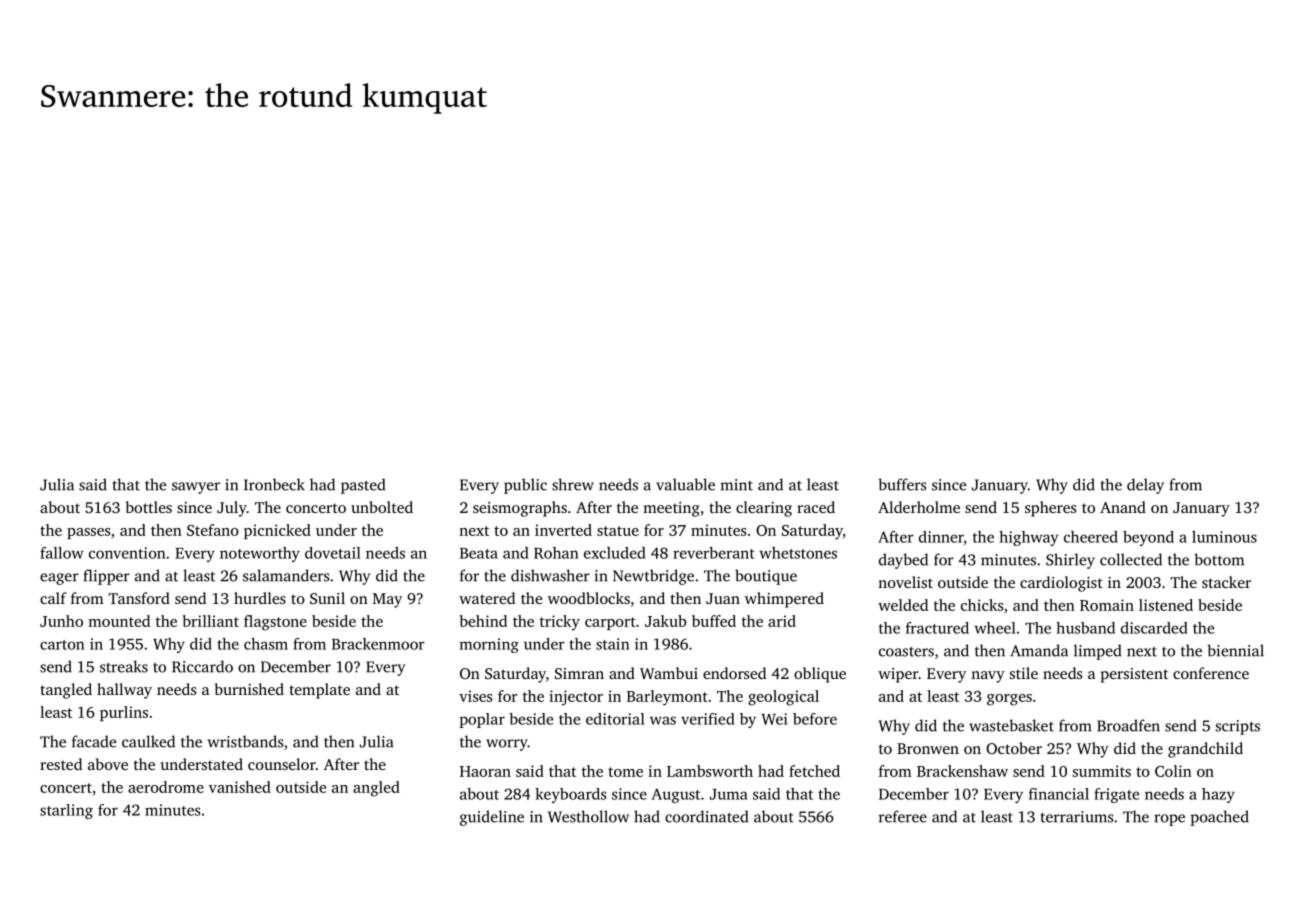 The width and height of the screenshot is (1308, 924). What do you see at coordinates (737, 485) in the screenshot?
I see `mint` at bounding box center [737, 485].
